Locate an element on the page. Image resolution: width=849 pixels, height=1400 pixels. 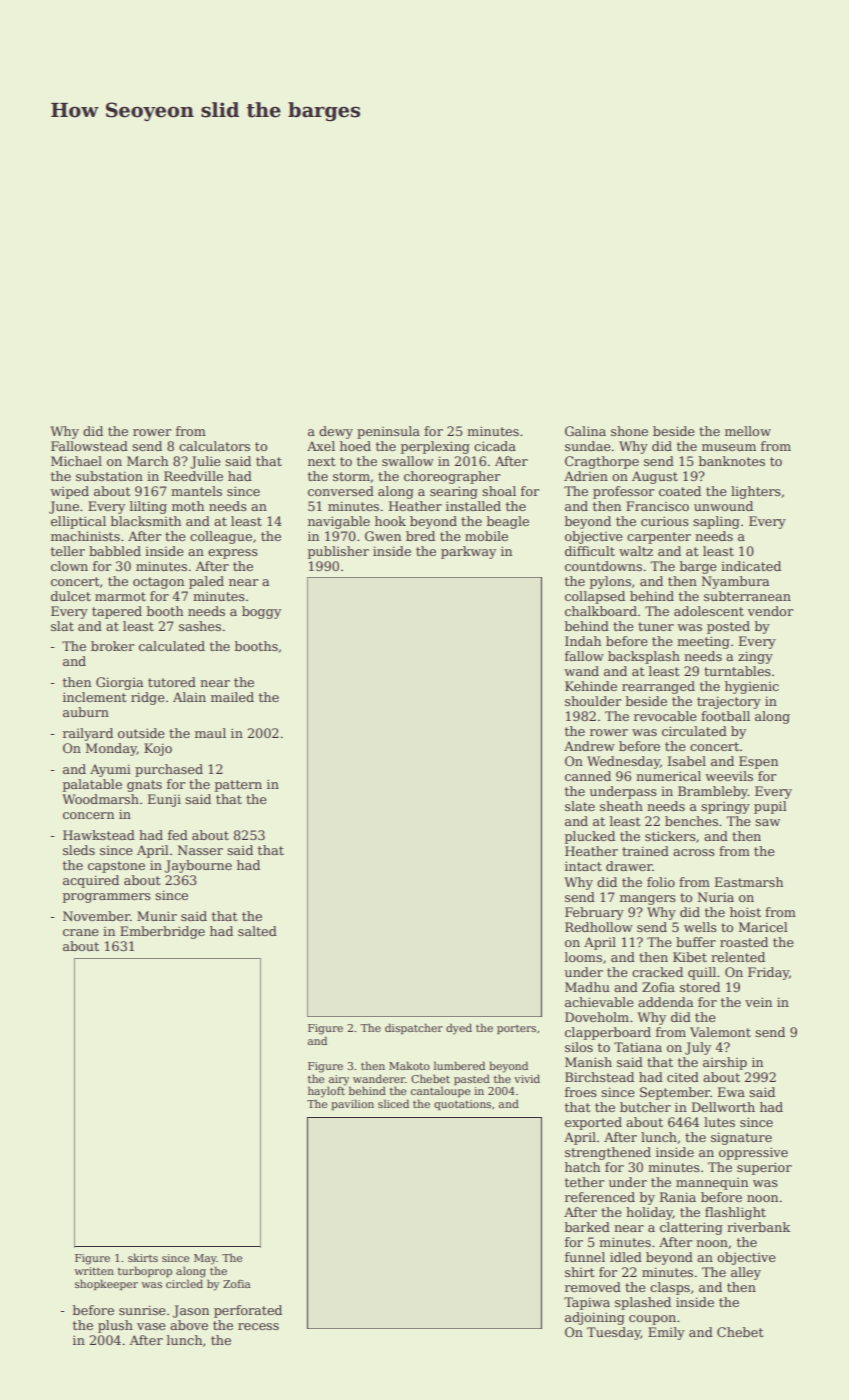
Espen is located at coordinates (758, 762).
